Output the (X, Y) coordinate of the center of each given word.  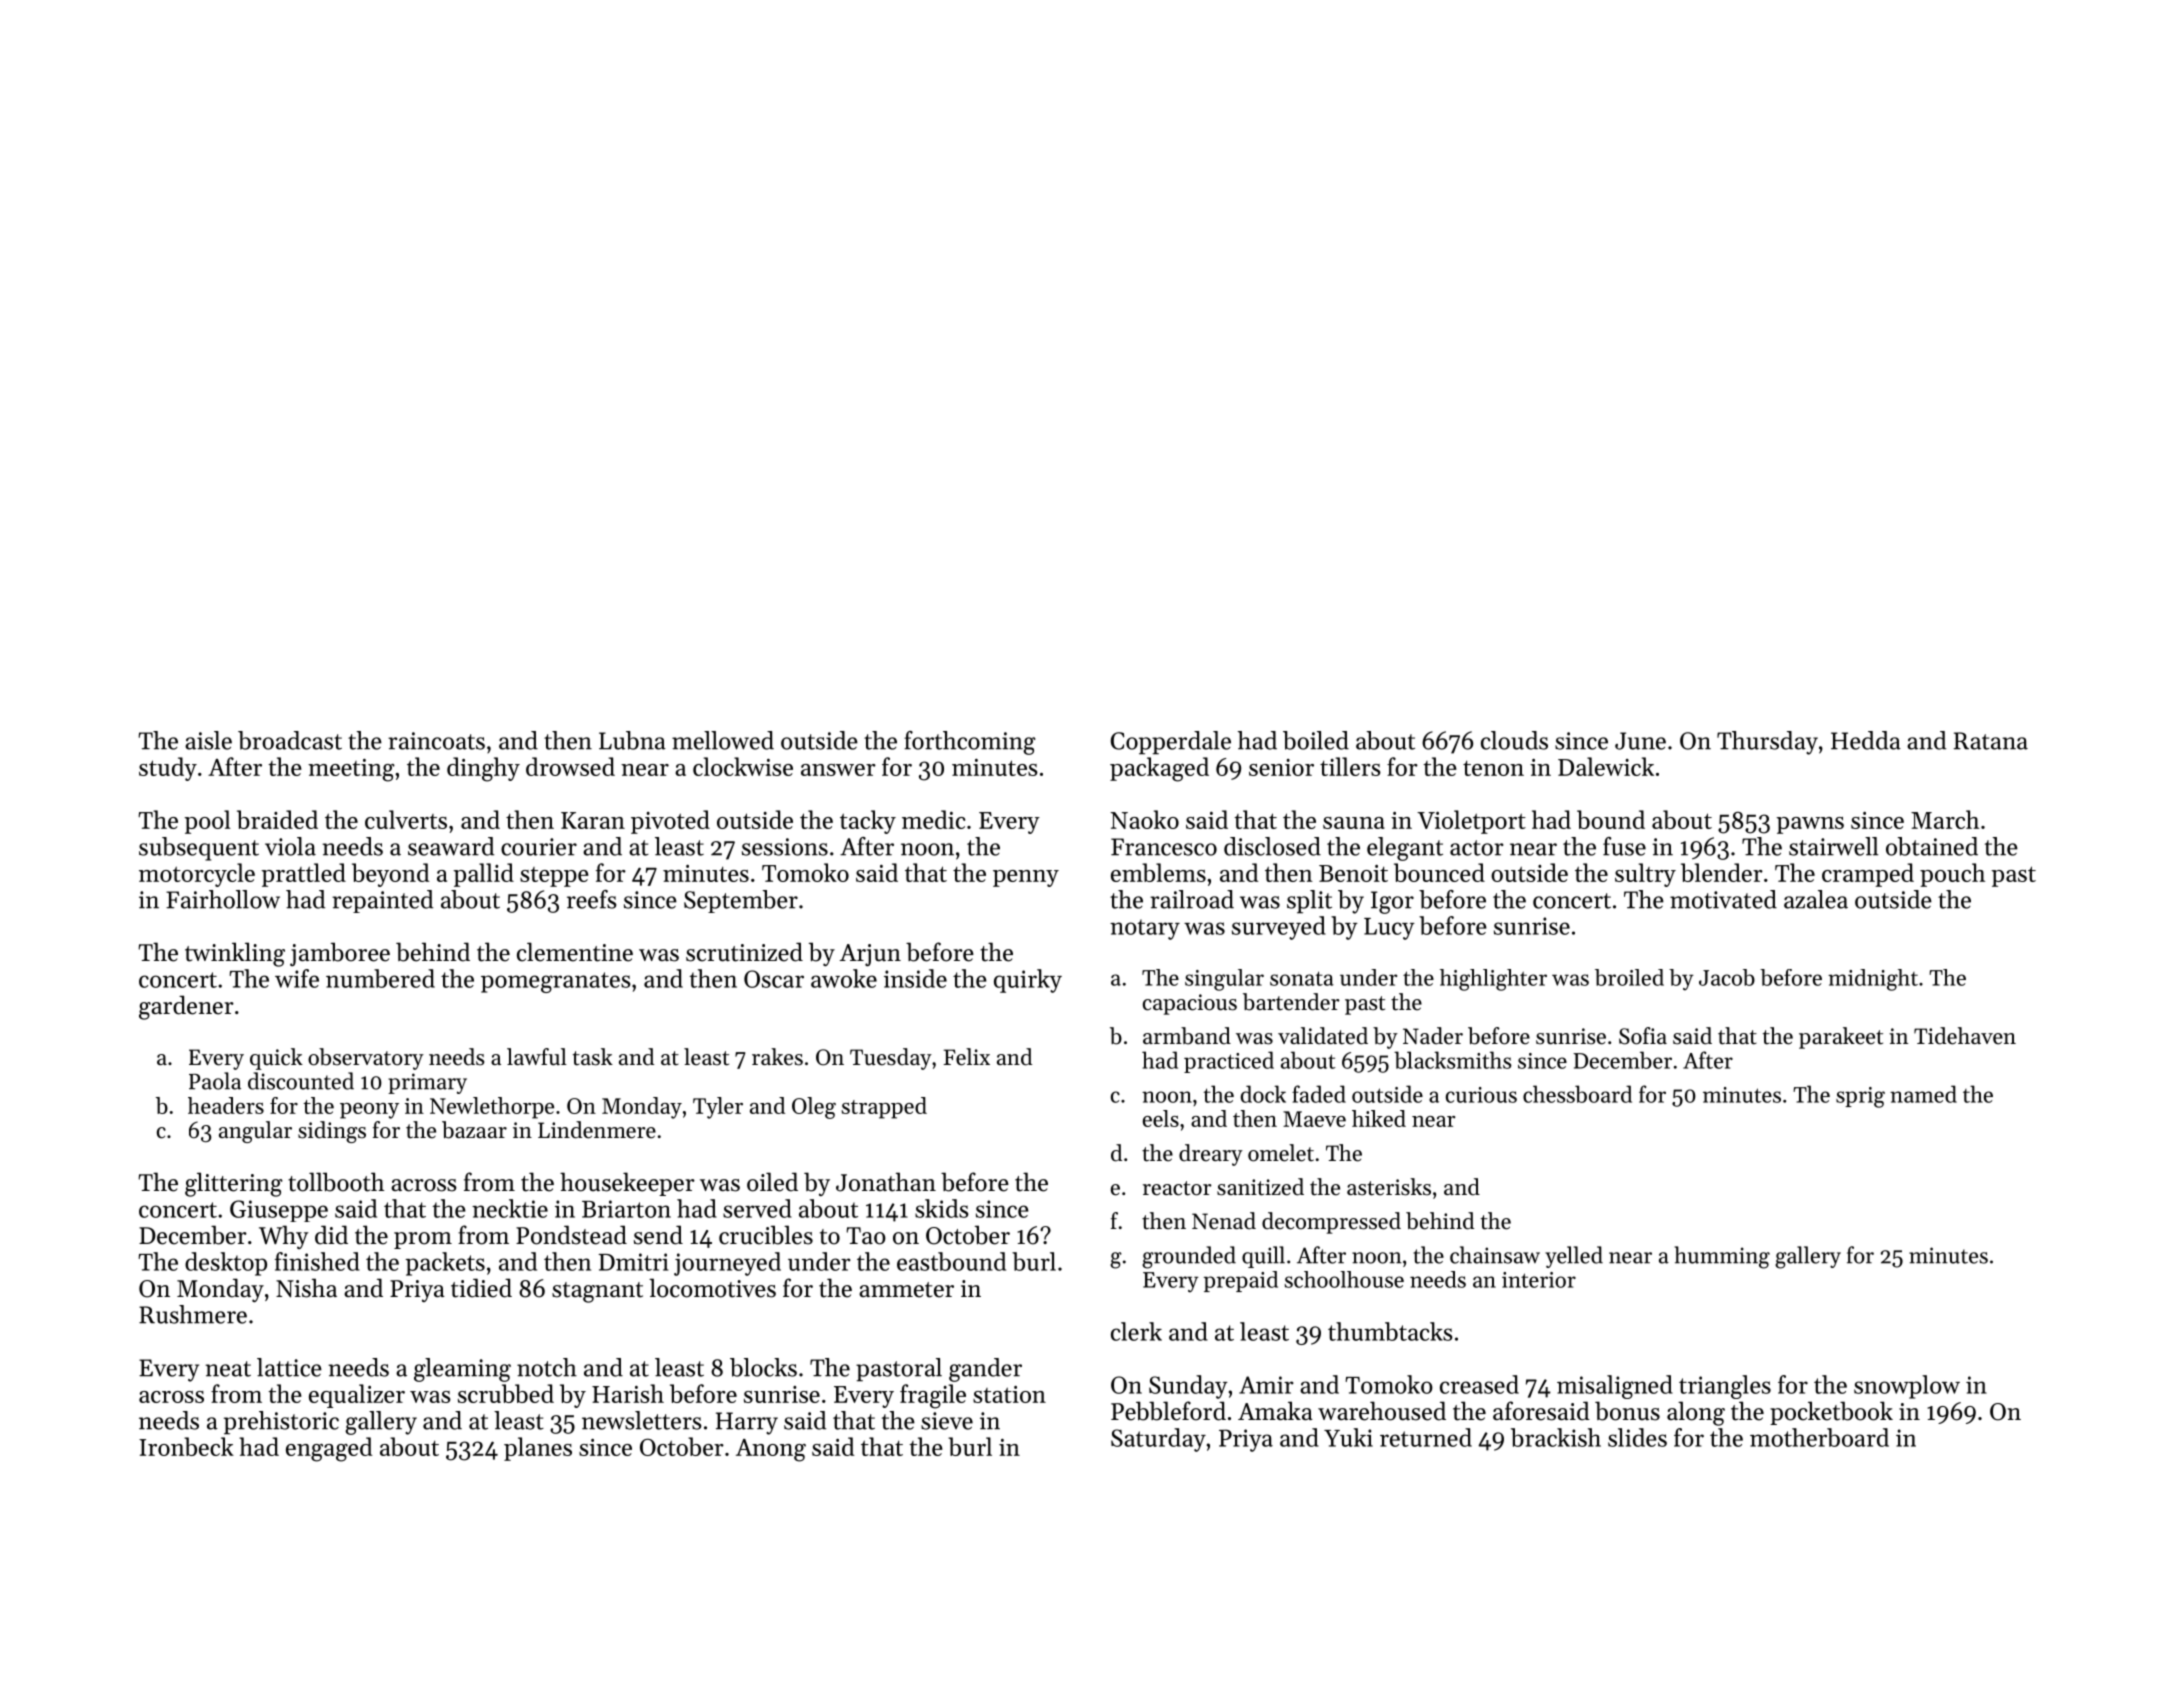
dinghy (483, 769)
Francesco (1164, 847)
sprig (1860, 1097)
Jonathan (886, 1182)
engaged (329, 1449)
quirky (1028, 981)
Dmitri (633, 1262)
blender (1722, 872)
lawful (537, 1057)
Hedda (1866, 740)
